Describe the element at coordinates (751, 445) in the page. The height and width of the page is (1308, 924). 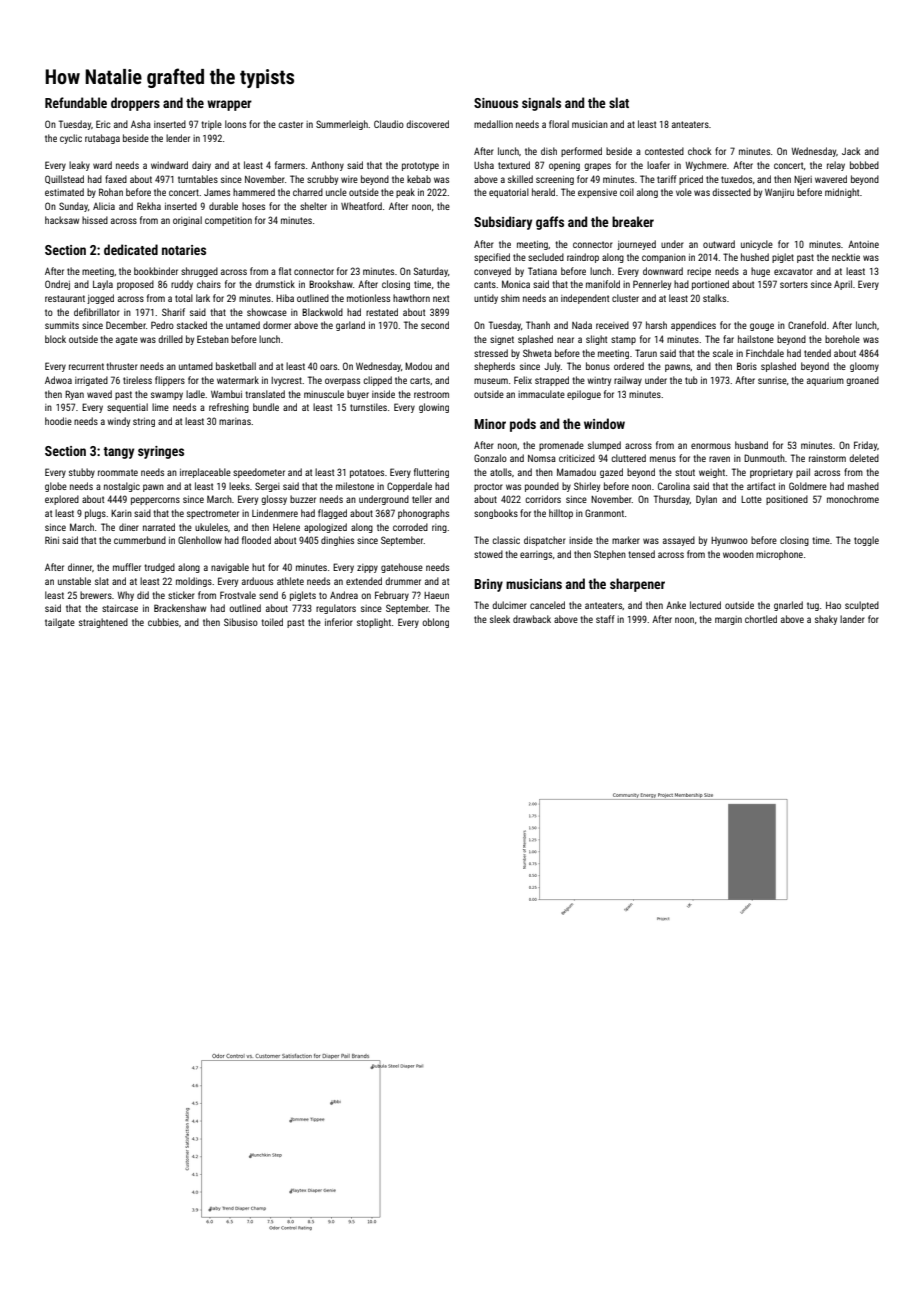
I see `husband` at that location.
